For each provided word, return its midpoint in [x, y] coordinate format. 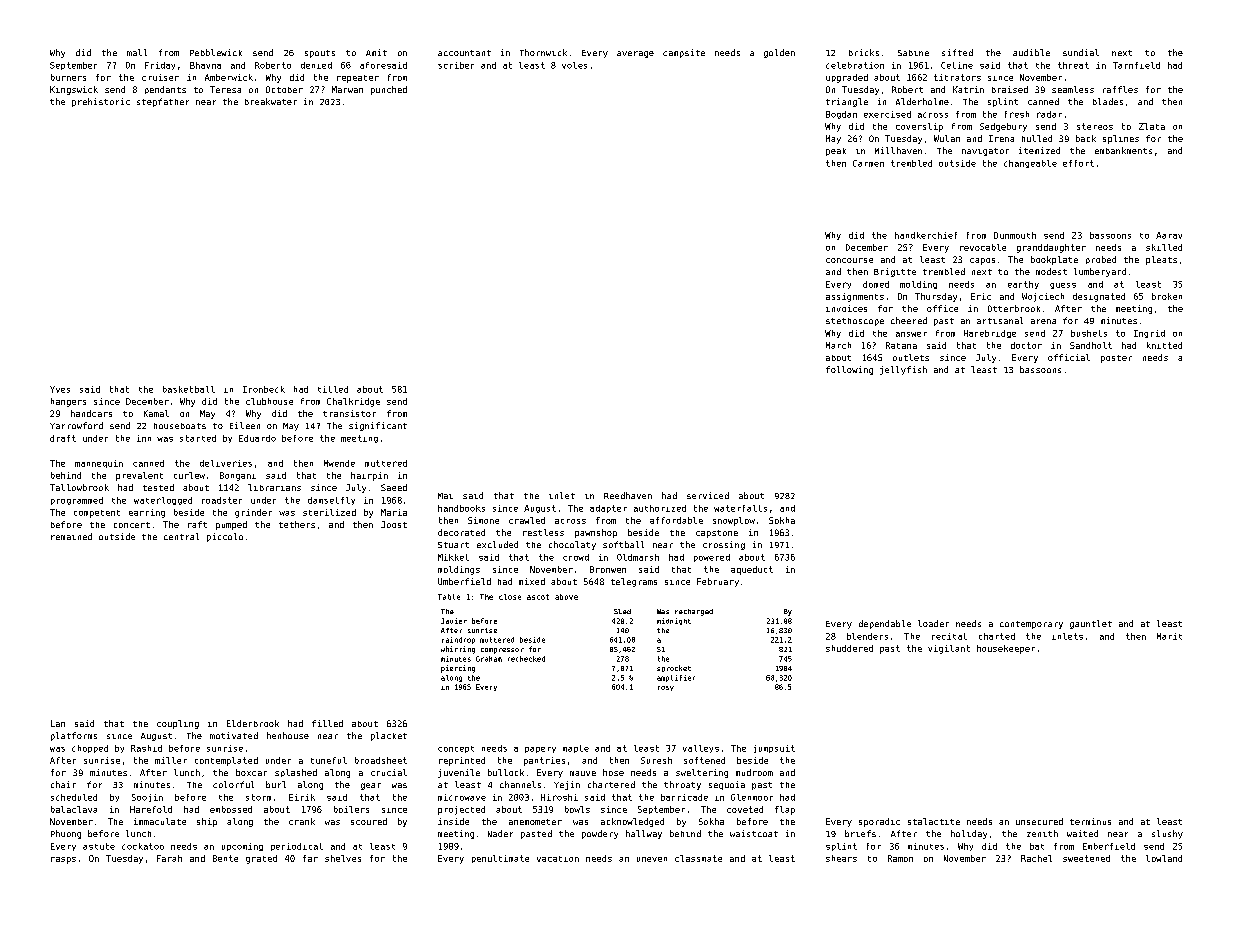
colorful [233, 784]
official [1069, 357]
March [838, 345]
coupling [178, 724]
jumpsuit [774, 749]
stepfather [163, 102]
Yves [60, 389]
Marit [1169, 636]
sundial [1081, 52]
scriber [456, 65]
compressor [502, 651]
